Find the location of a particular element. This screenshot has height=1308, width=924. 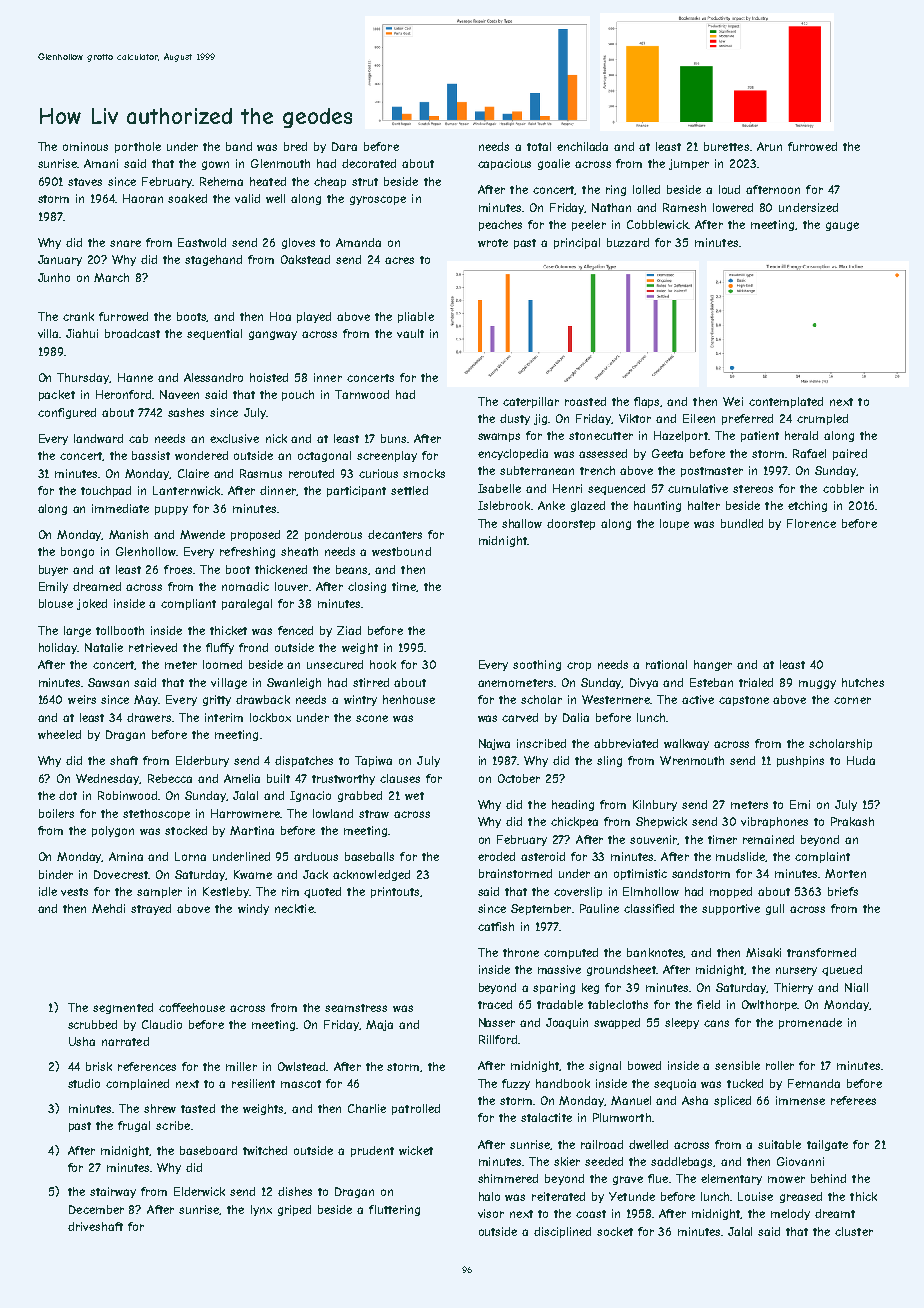

lockbox is located at coordinates (270, 717).
